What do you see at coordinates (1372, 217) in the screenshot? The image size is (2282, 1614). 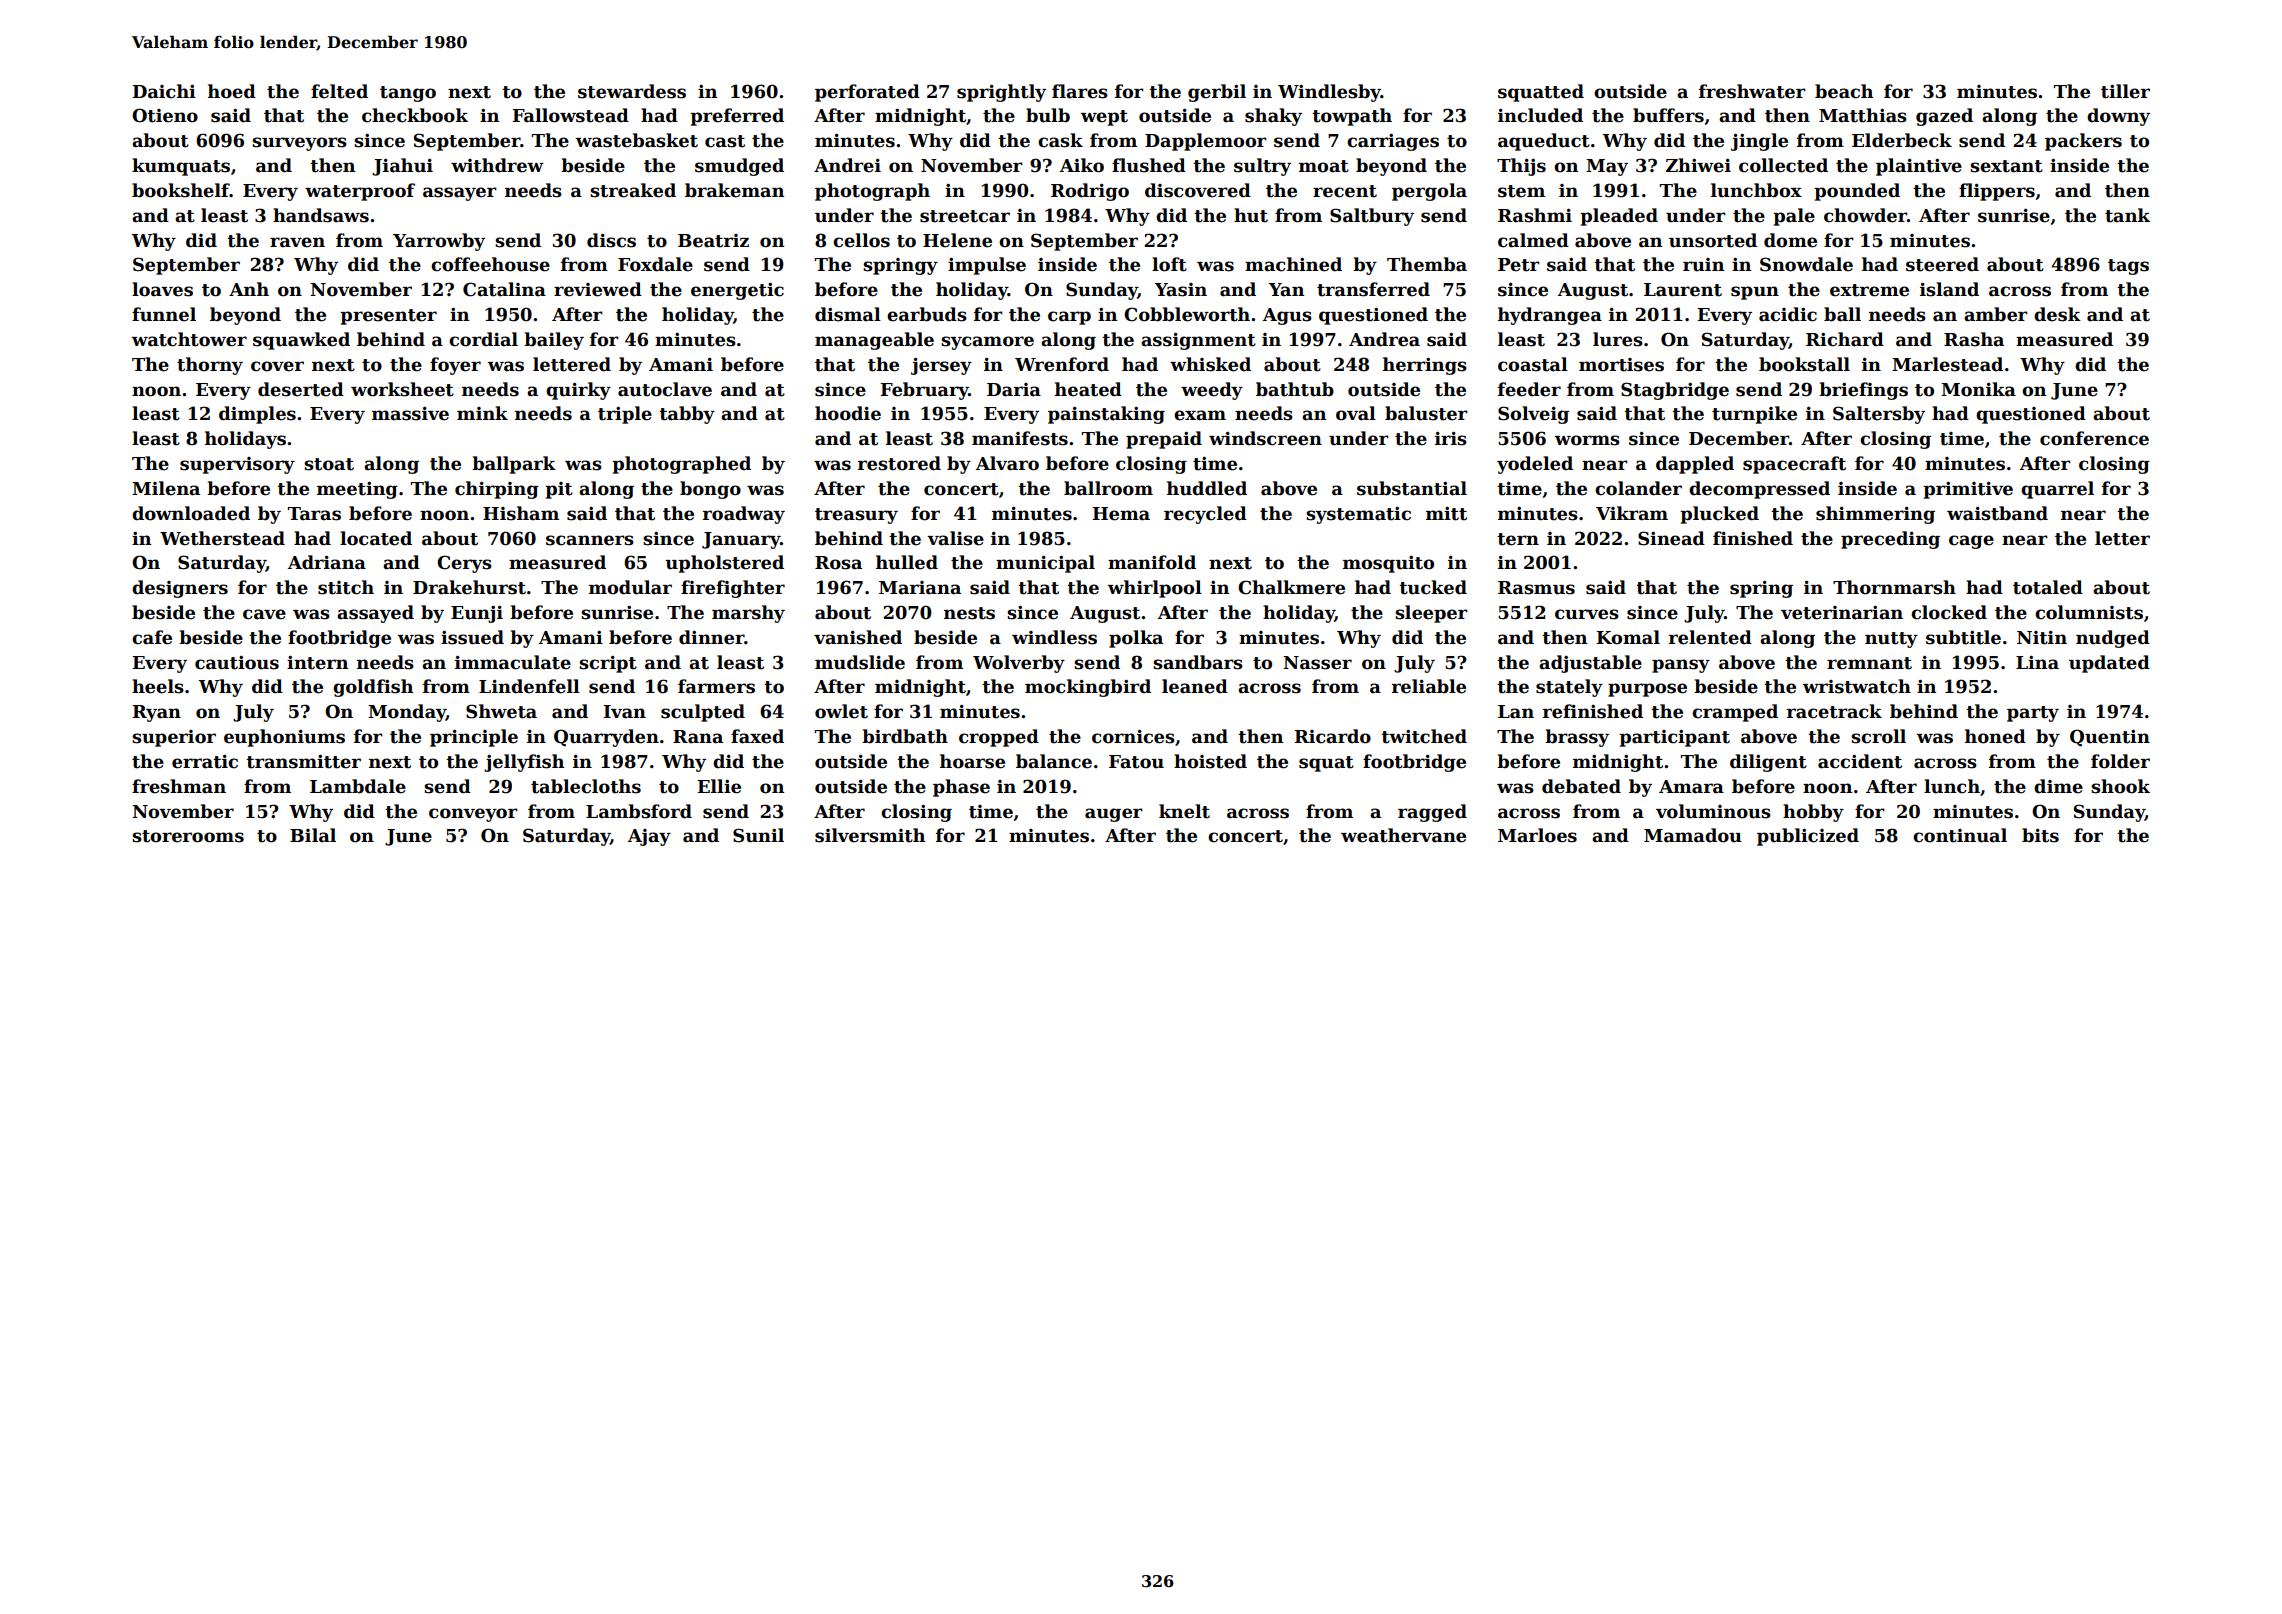 I see `Saltbury` at bounding box center [1372, 217].
